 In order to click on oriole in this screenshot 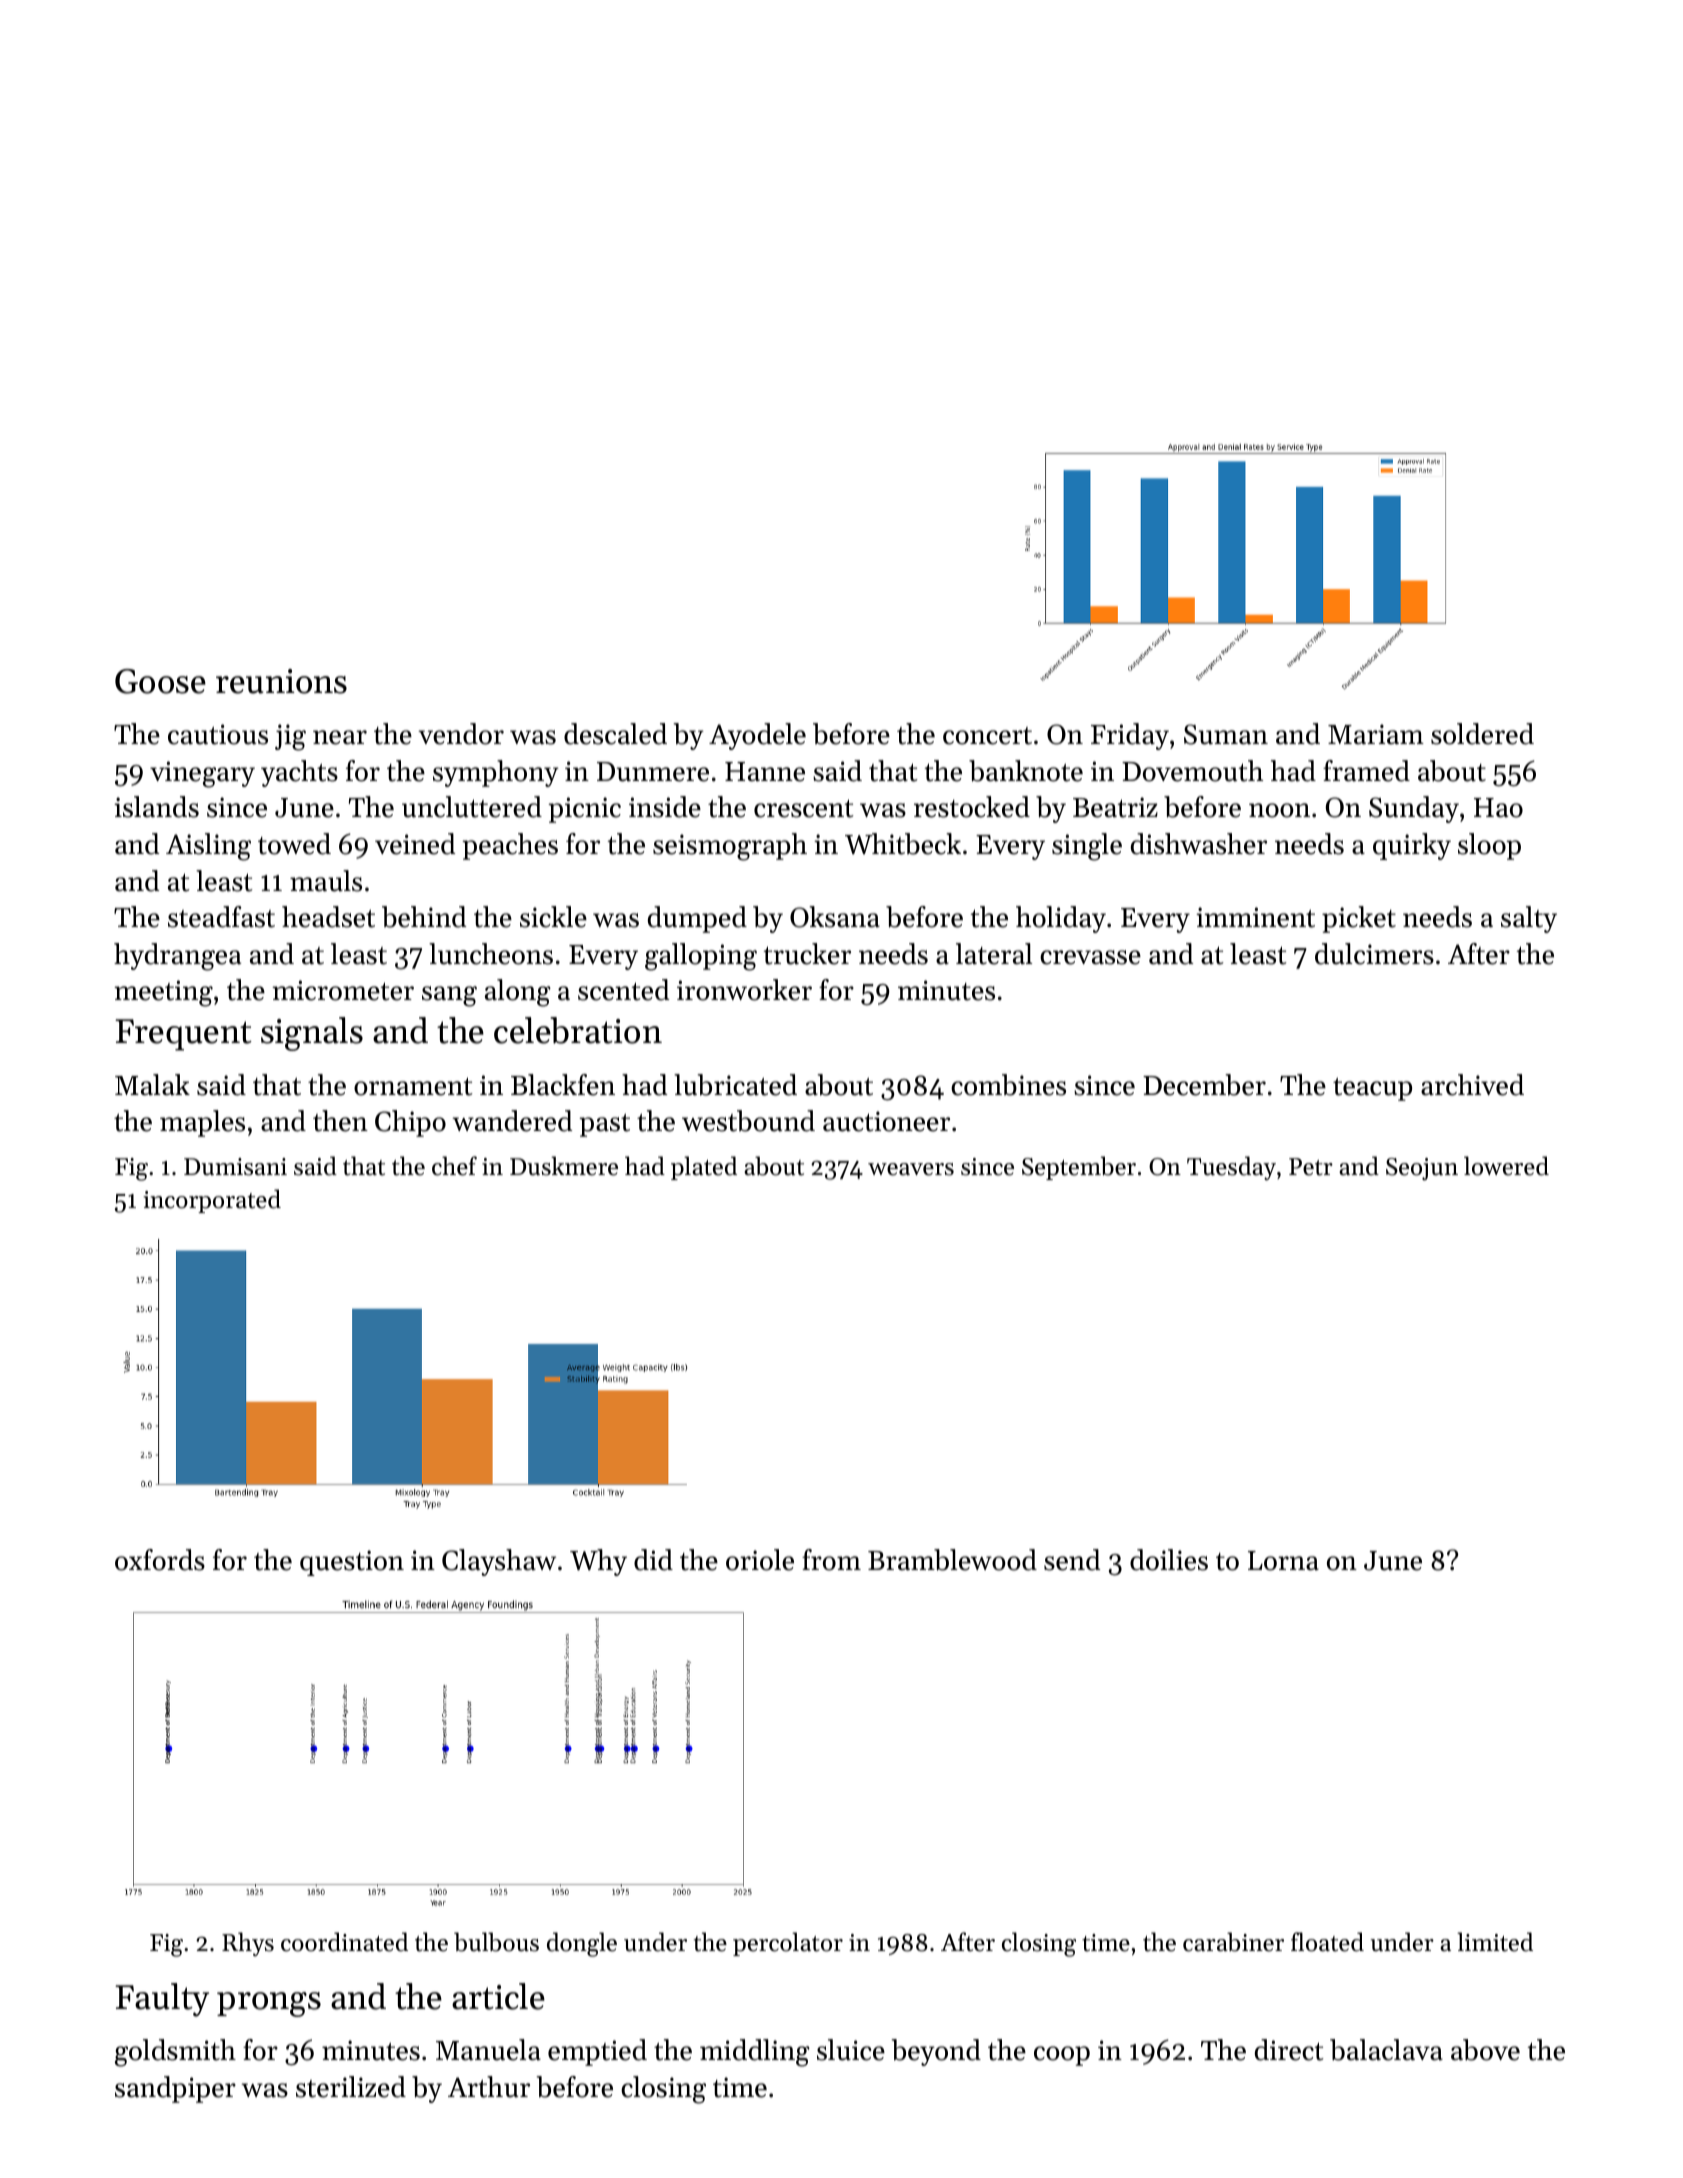, I will do `click(760, 1560)`.
